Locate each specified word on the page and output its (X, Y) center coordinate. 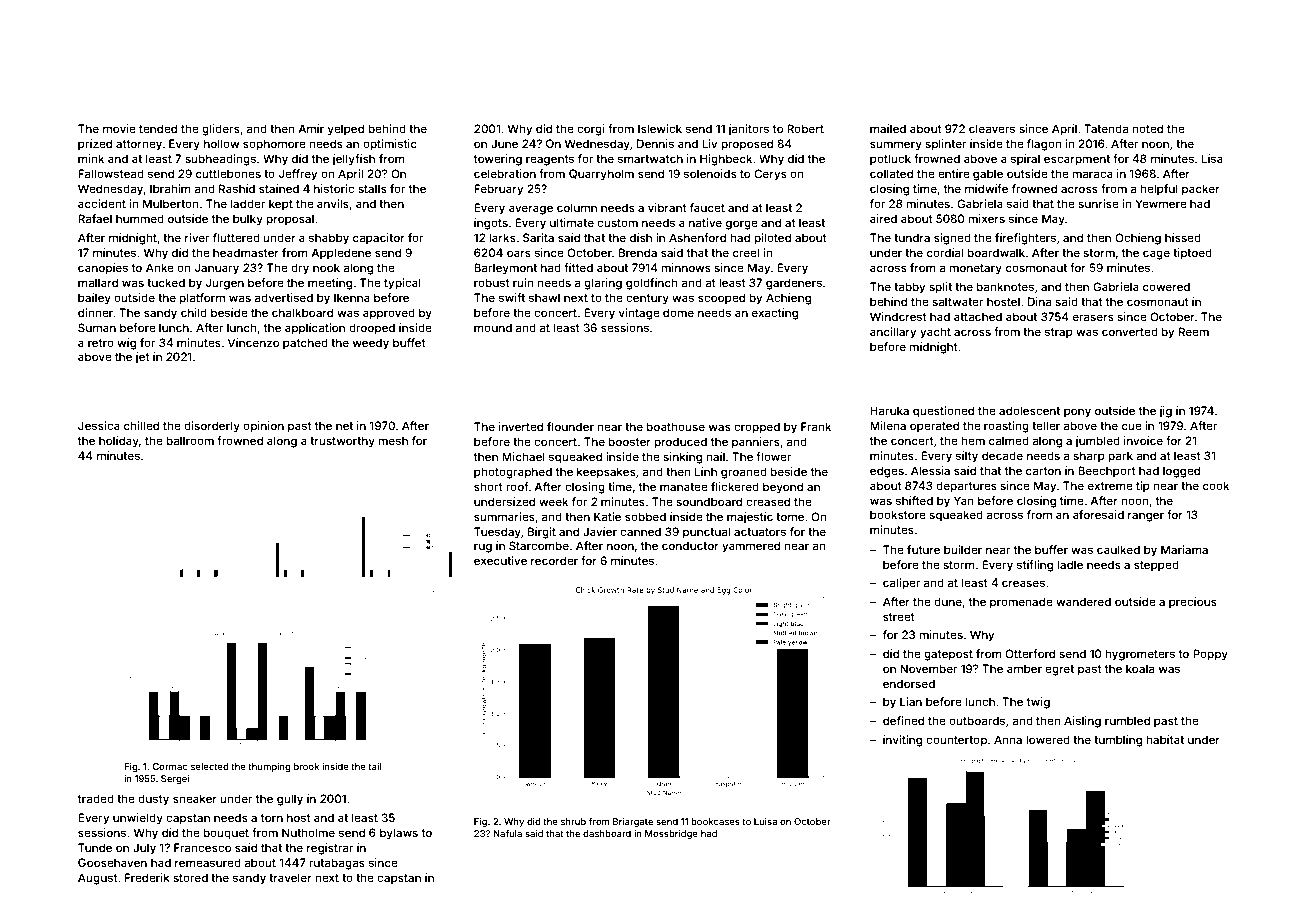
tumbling (1118, 741)
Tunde (95, 847)
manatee (684, 487)
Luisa (765, 821)
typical (402, 284)
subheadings (220, 160)
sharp (1089, 457)
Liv (709, 143)
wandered (1083, 601)
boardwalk (996, 252)
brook (307, 766)
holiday (119, 442)
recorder (554, 560)
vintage (639, 314)
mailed (888, 128)
